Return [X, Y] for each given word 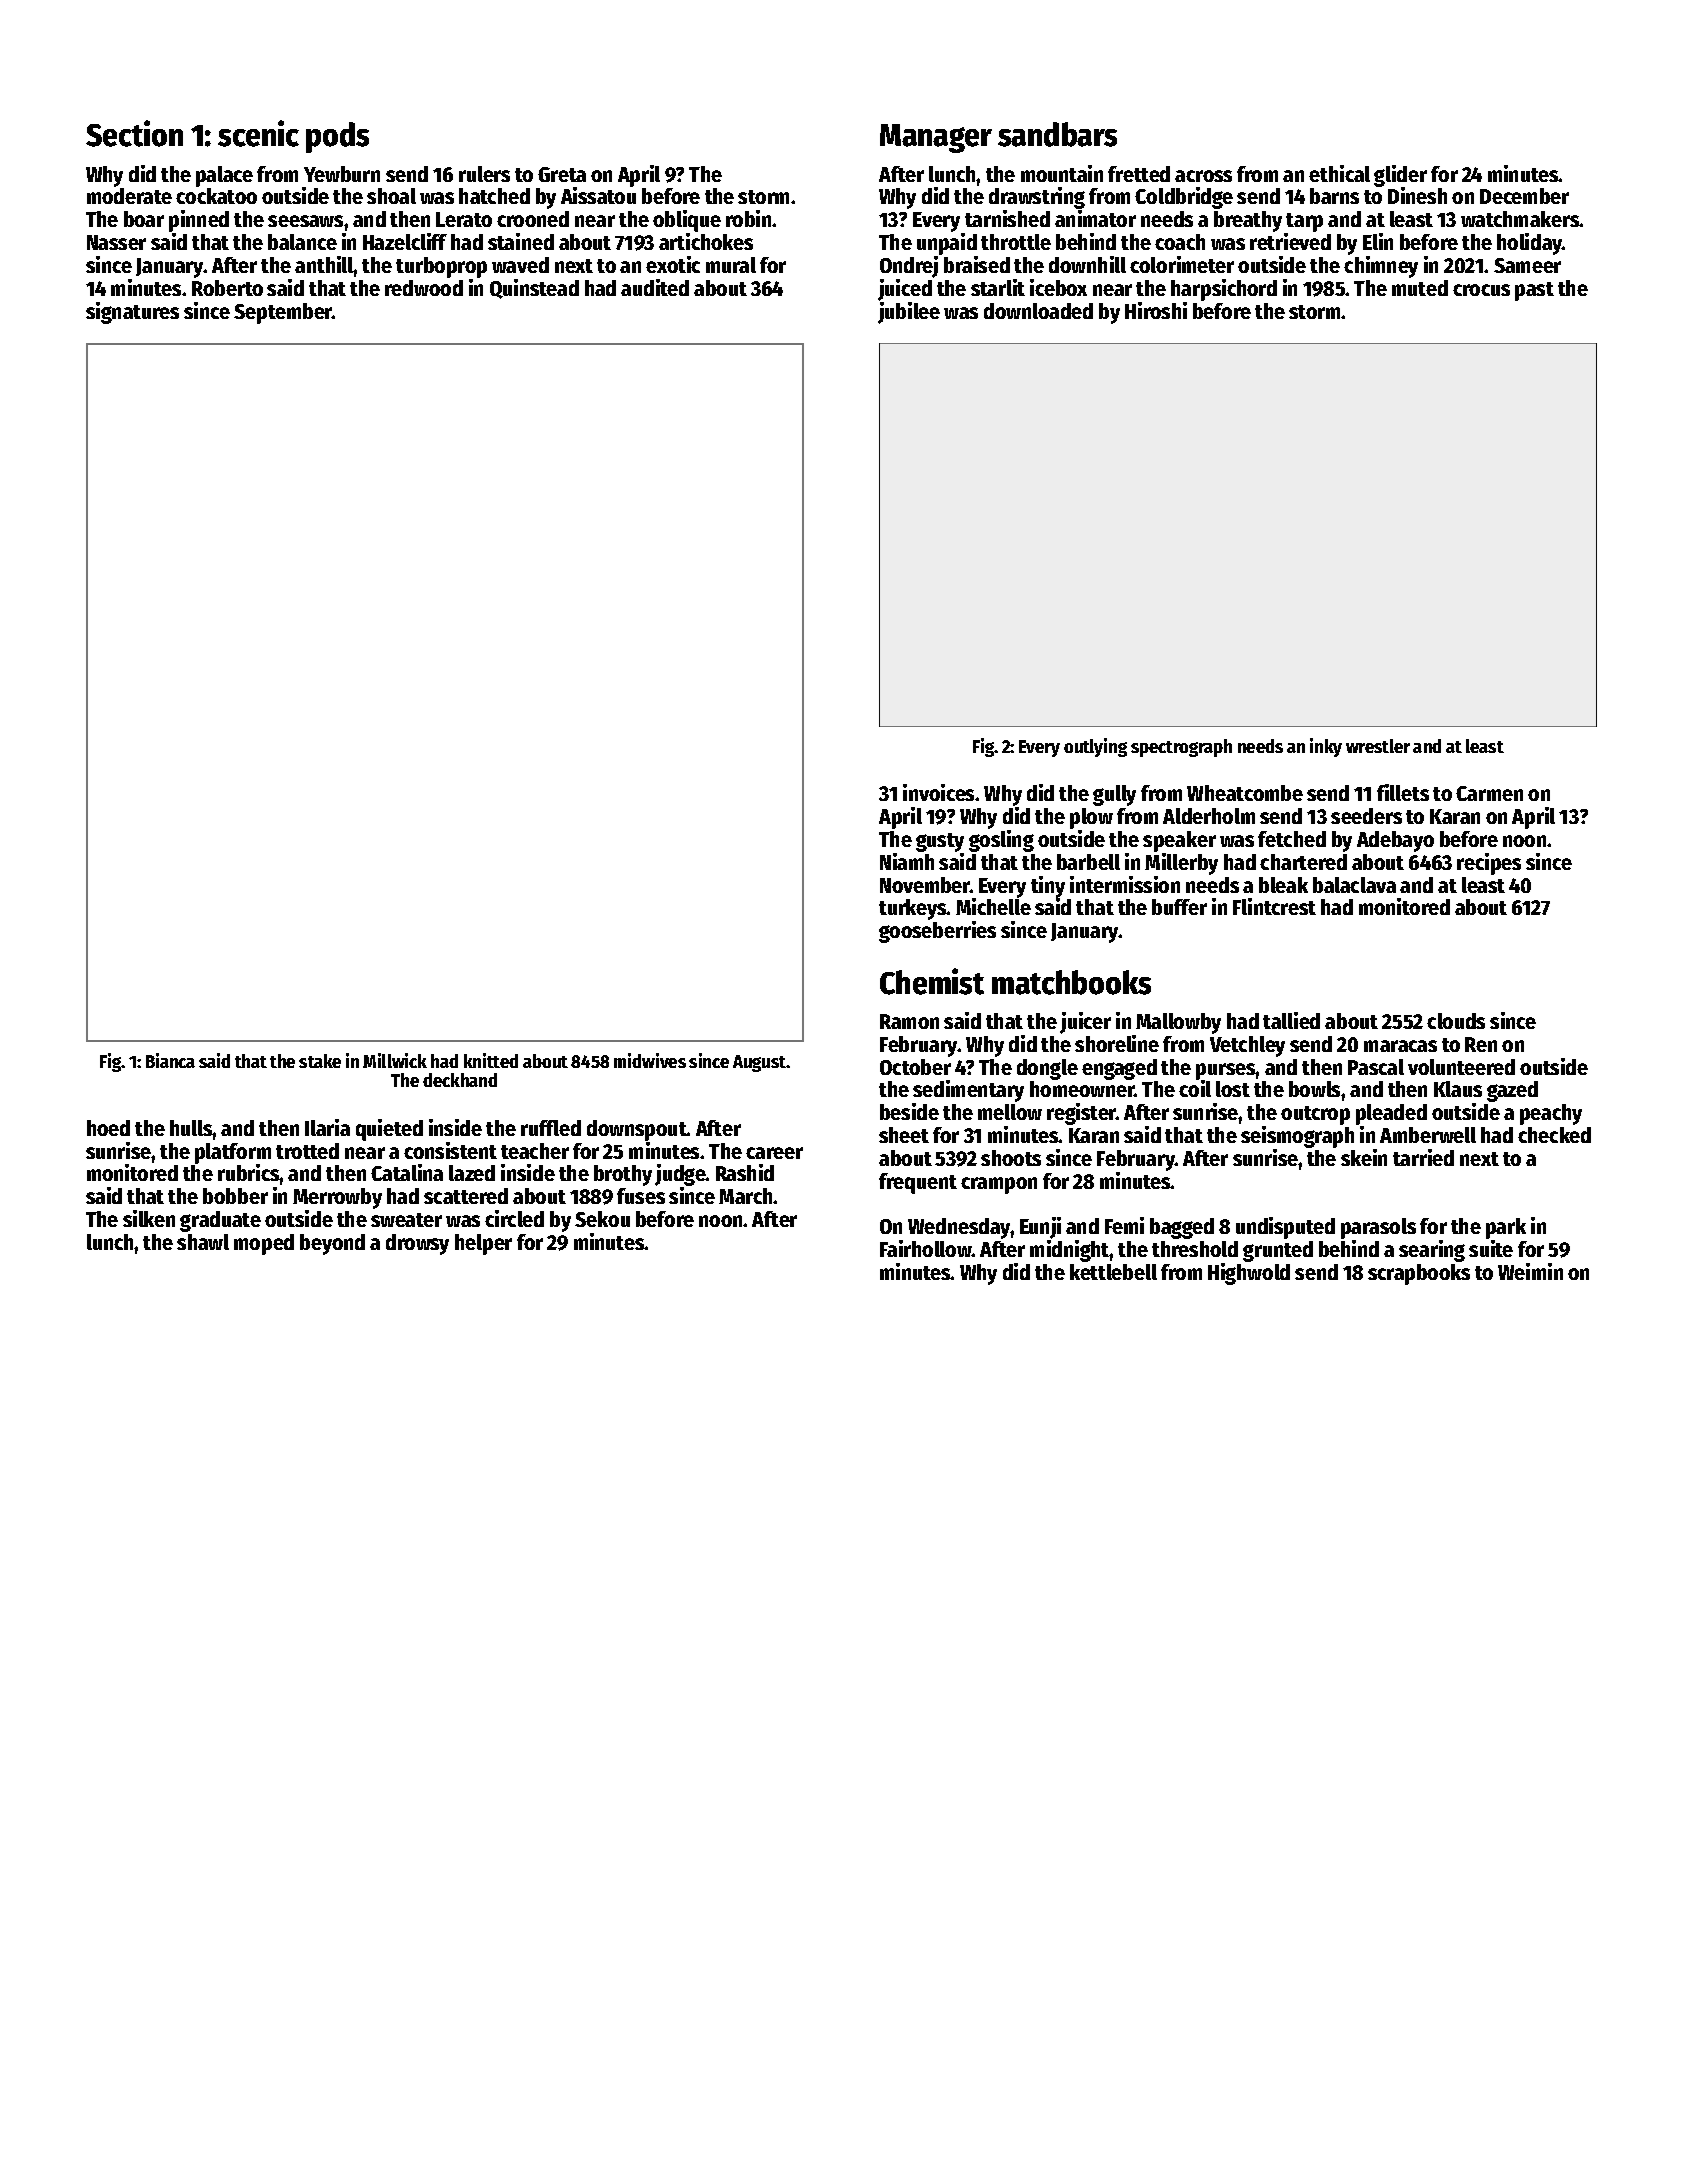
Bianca [170, 1060]
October [915, 1067]
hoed [108, 1128]
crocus [1481, 290]
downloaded [1038, 311]
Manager [936, 138]
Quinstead [534, 289]
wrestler [1378, 746]
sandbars [1057, 134]
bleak [1283, 885]
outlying [1095, 747]
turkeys [913, 909]
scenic [258, 133]
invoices [938, 792]
